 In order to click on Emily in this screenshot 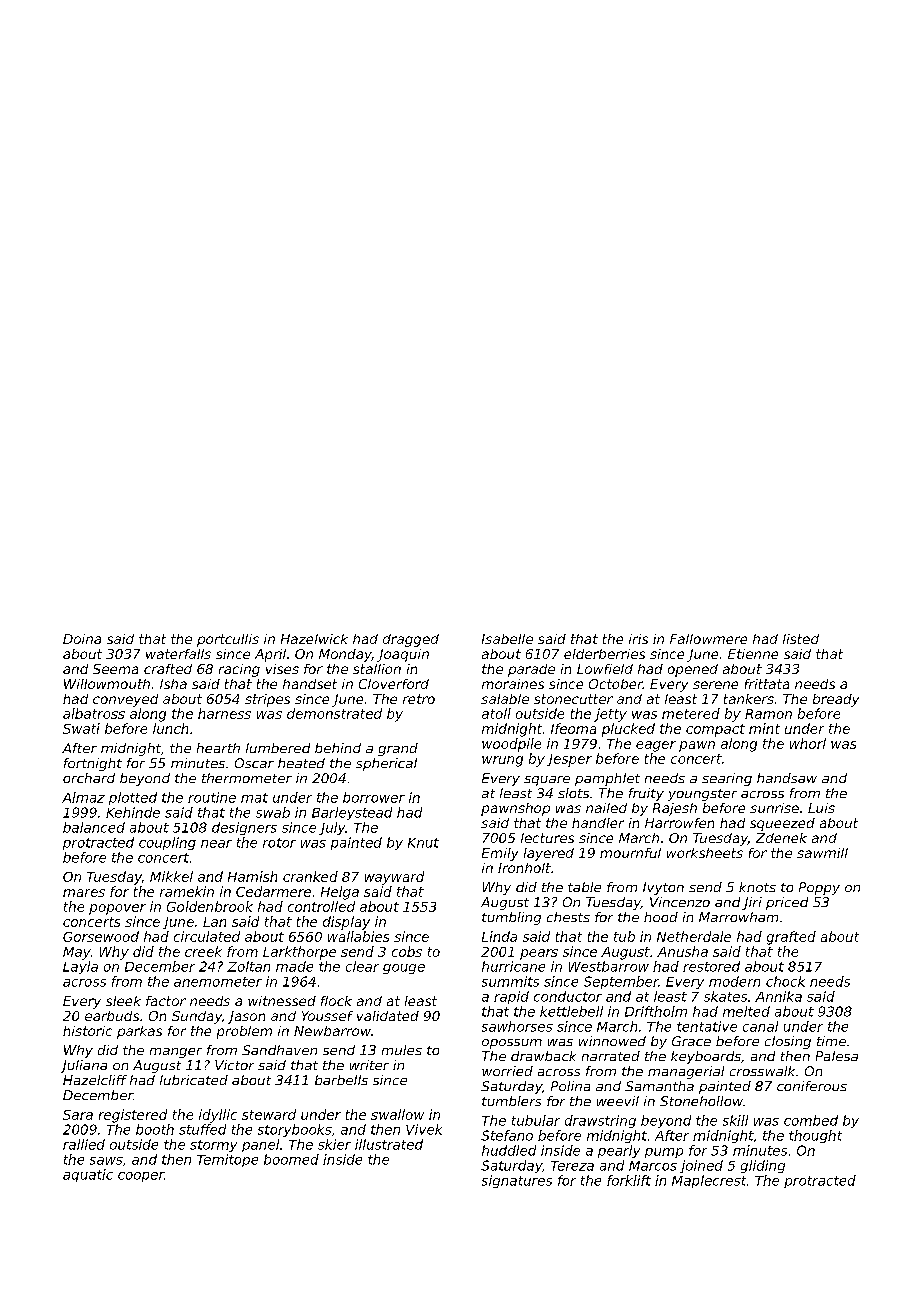, I will do `click(500, 854)`.
